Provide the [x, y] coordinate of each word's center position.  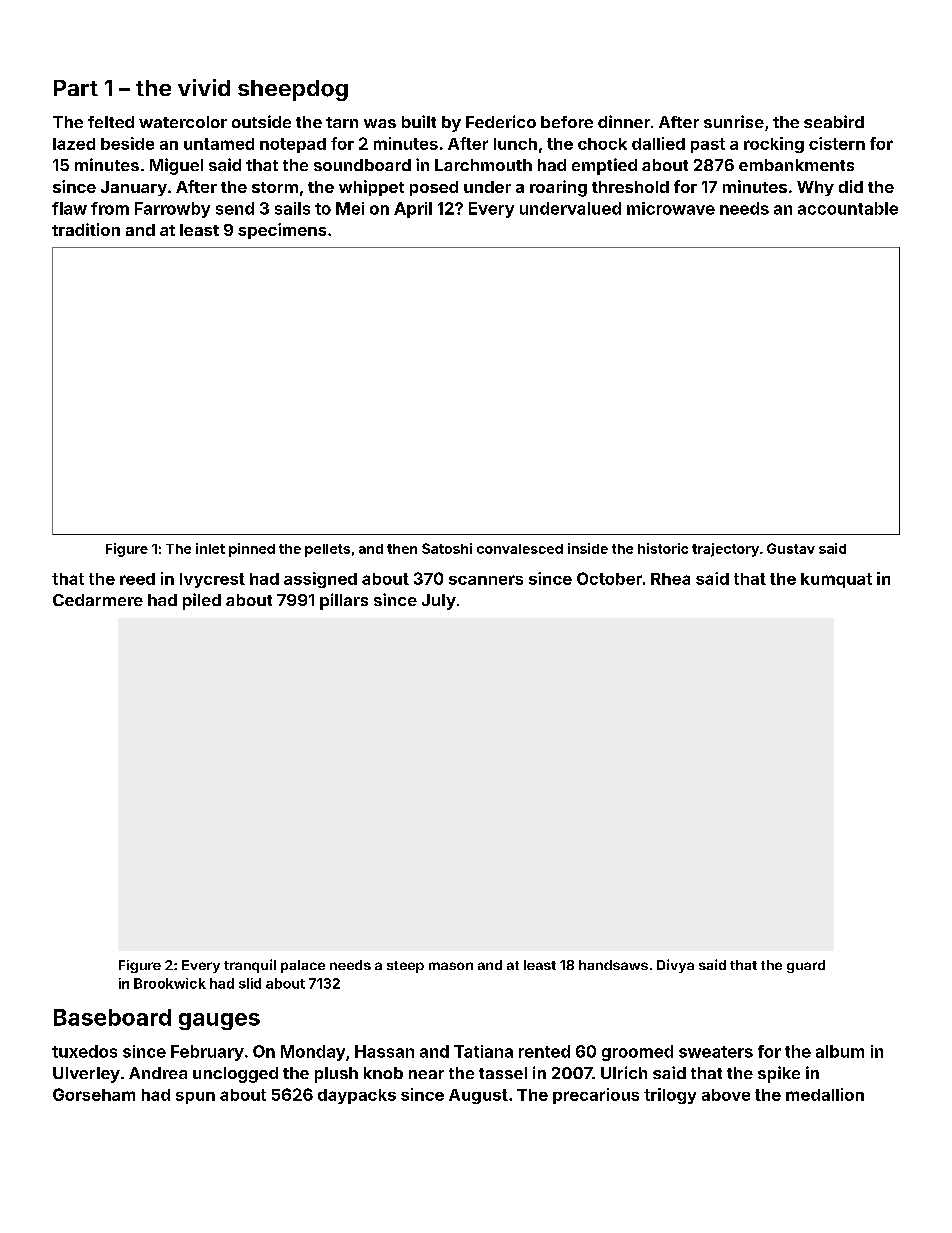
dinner [624, 121]
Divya [675, 966]
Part [76, 88]
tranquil [250, 966]
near [426, 1074]
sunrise [734, 121]
